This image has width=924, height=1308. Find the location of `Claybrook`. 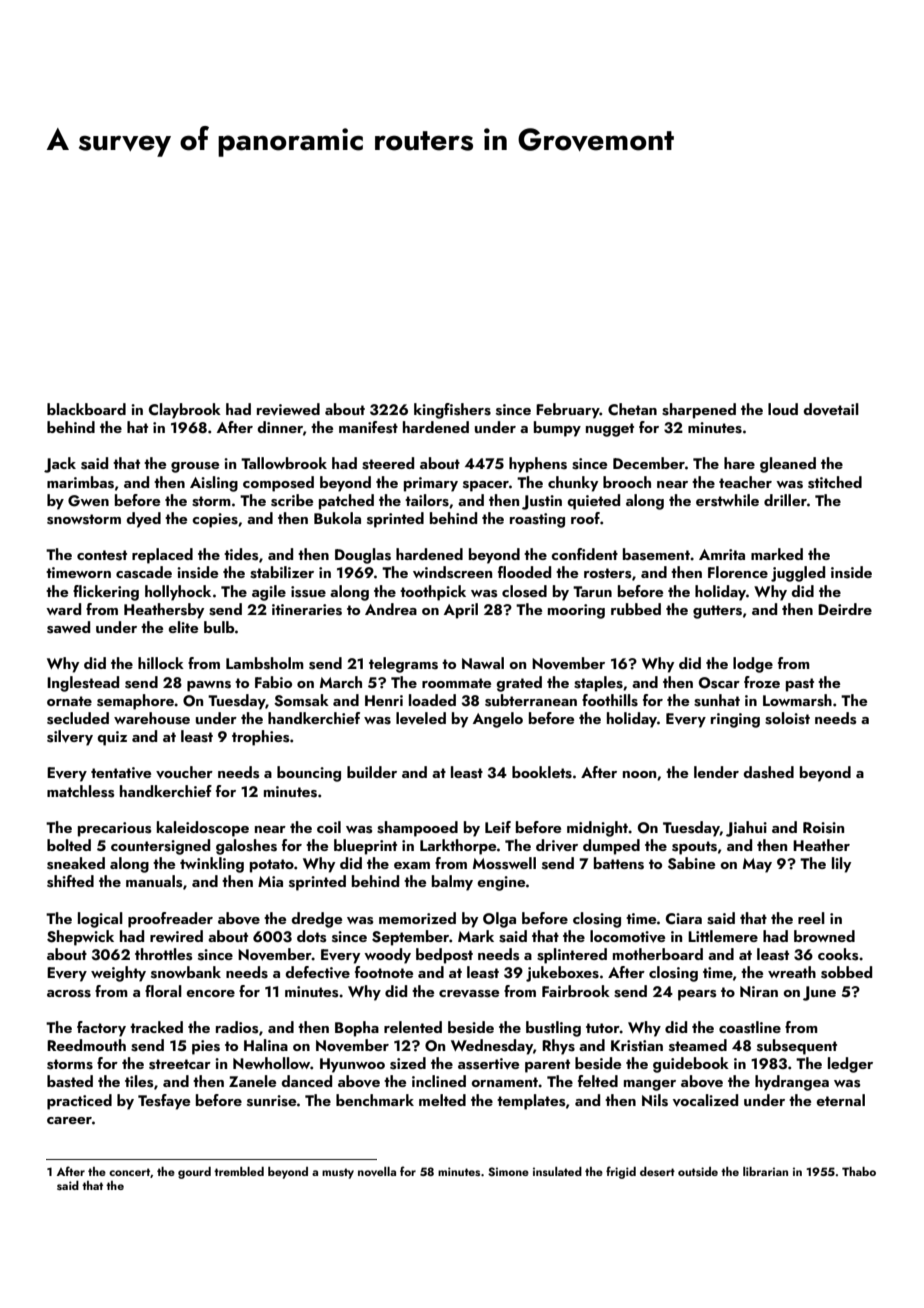

Claybrook is located at coordinates (185, 411).
